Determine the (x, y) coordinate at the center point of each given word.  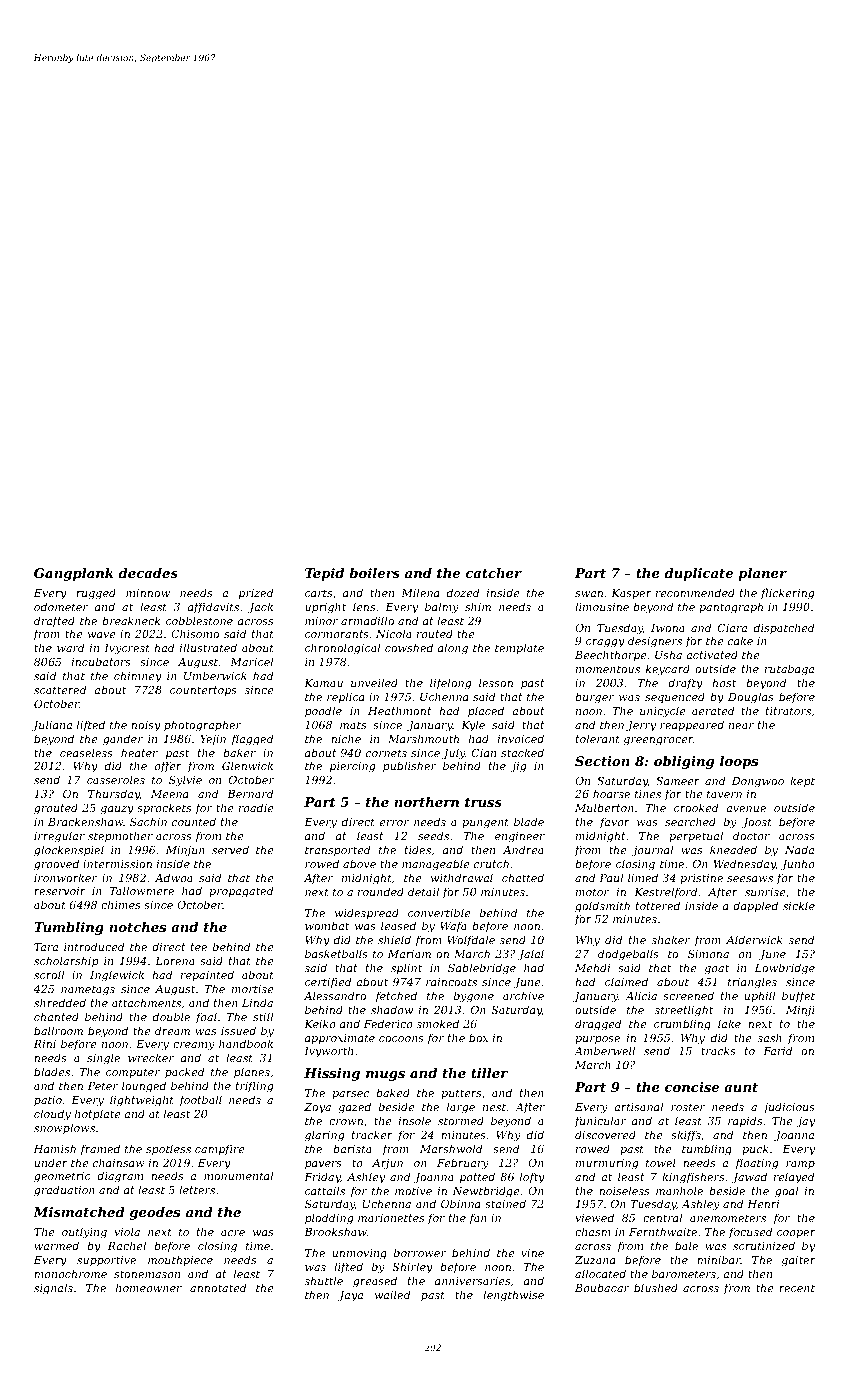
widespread (367, 913)
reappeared (692, 725)
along (453, 649)
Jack (260, 608)
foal (206, 1017)
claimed (626, 981)
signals (53, 1289)
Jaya (350, 1296)
